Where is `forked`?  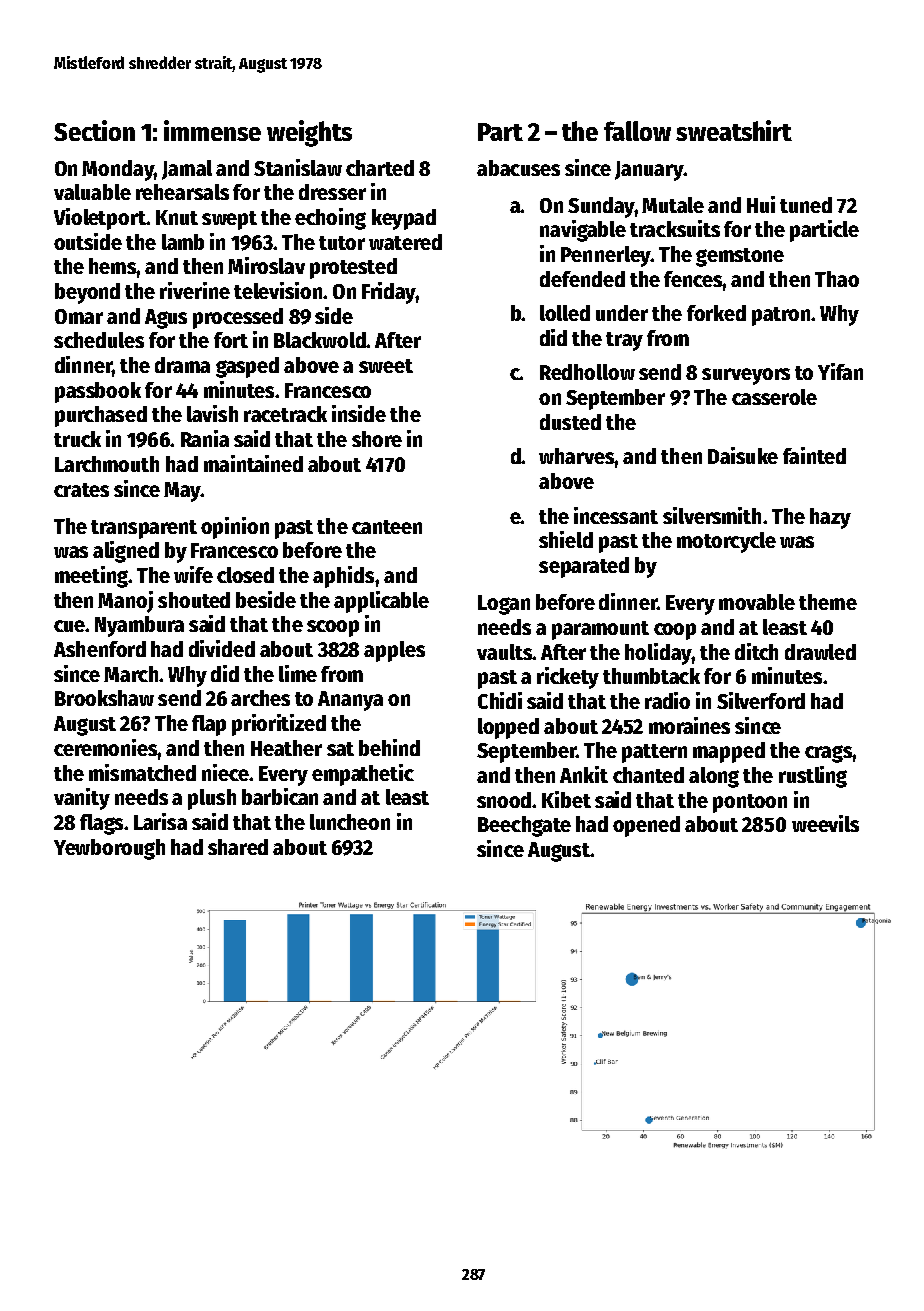
forked is located at coordinates (716, 313).
